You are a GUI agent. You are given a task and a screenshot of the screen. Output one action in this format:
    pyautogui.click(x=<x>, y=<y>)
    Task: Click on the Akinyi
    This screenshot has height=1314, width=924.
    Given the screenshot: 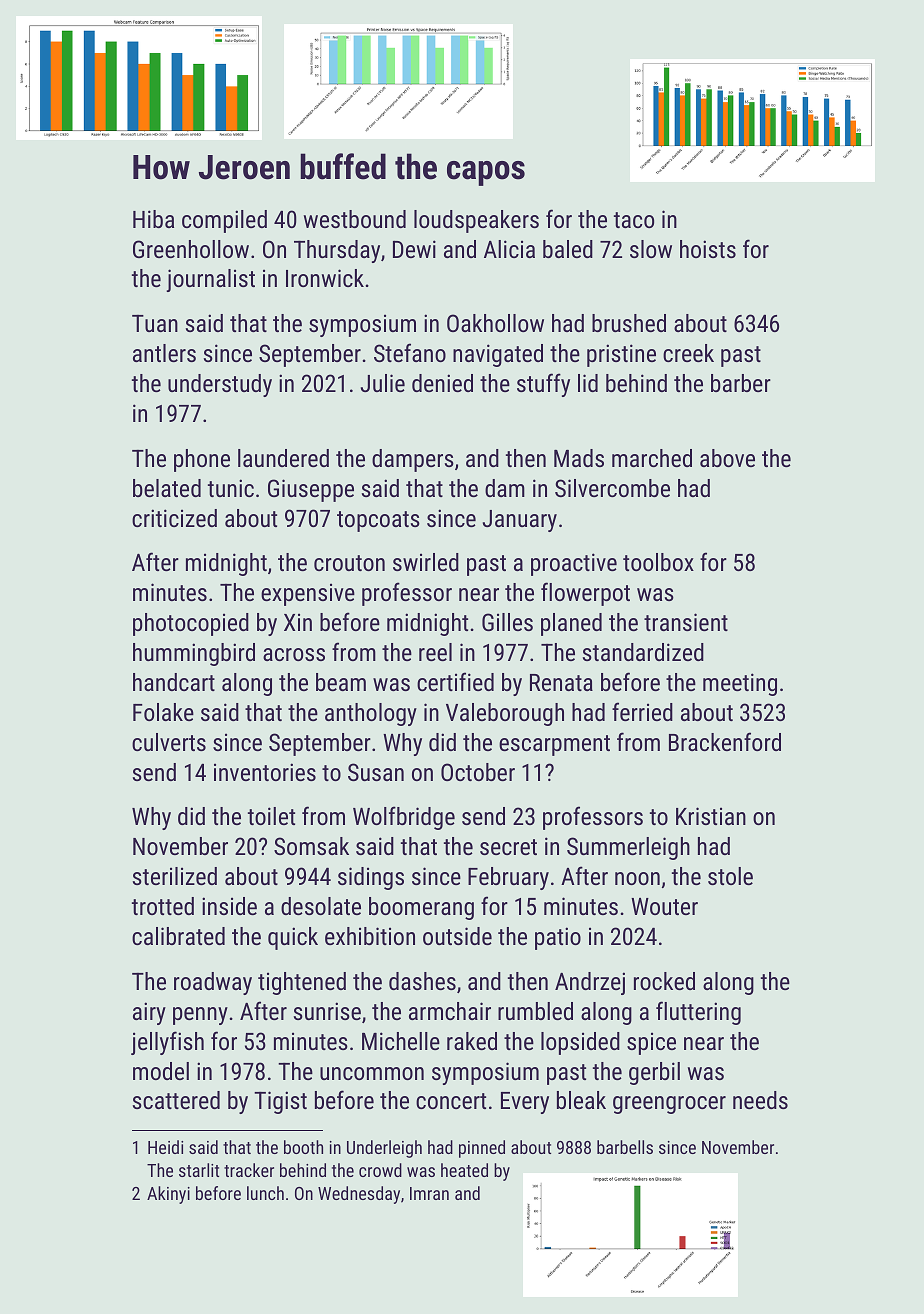 What is the action you would take?
    pyautogui.click(x=168, y=1195)
